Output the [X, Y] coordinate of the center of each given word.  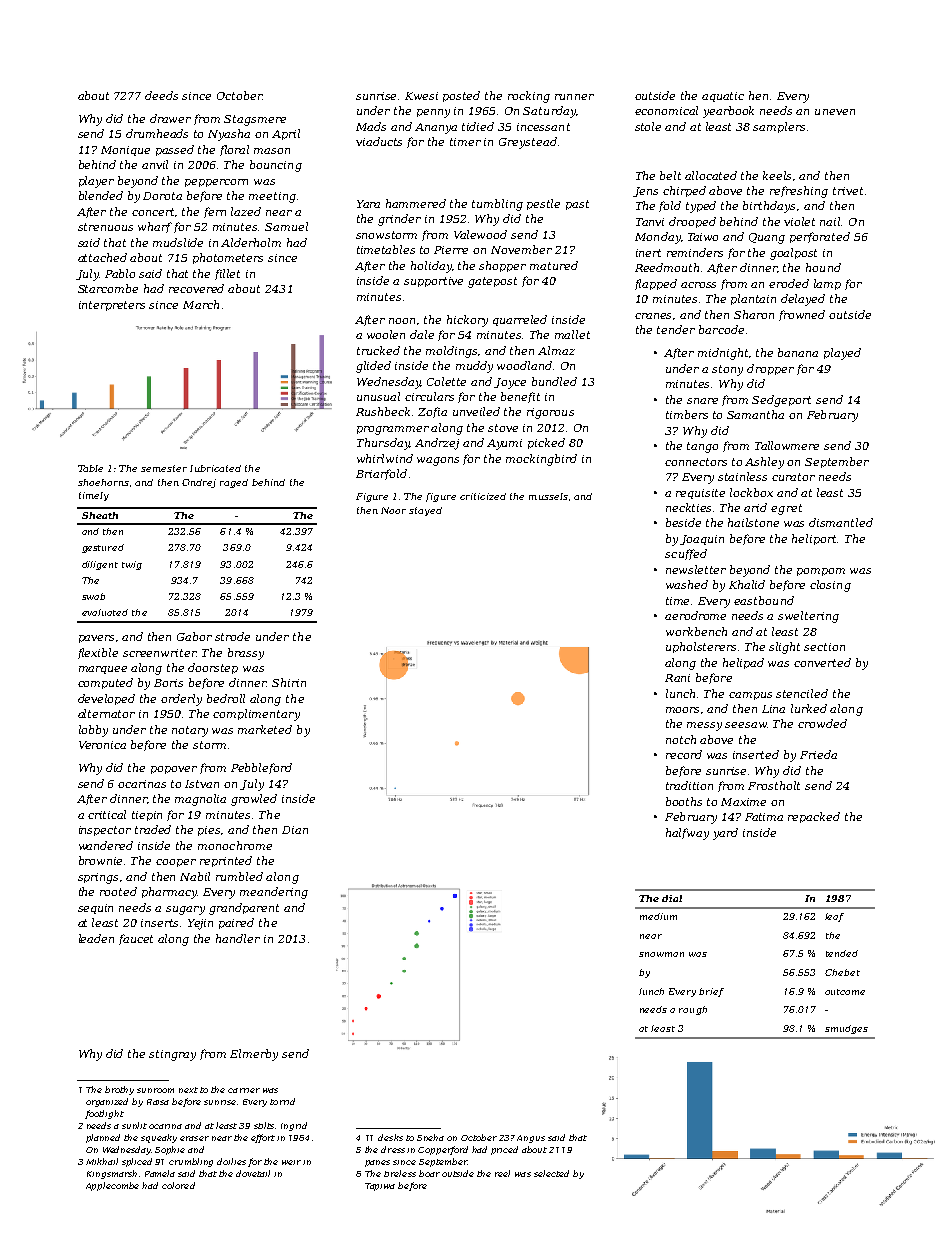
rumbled [239, 876]
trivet [848, 191]
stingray [172, 1055]
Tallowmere [787, 445]
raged [234, 483]
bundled [554, 381]
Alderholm [251, 242]
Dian [295, 830]
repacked [814, 817]
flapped [656, 284]
